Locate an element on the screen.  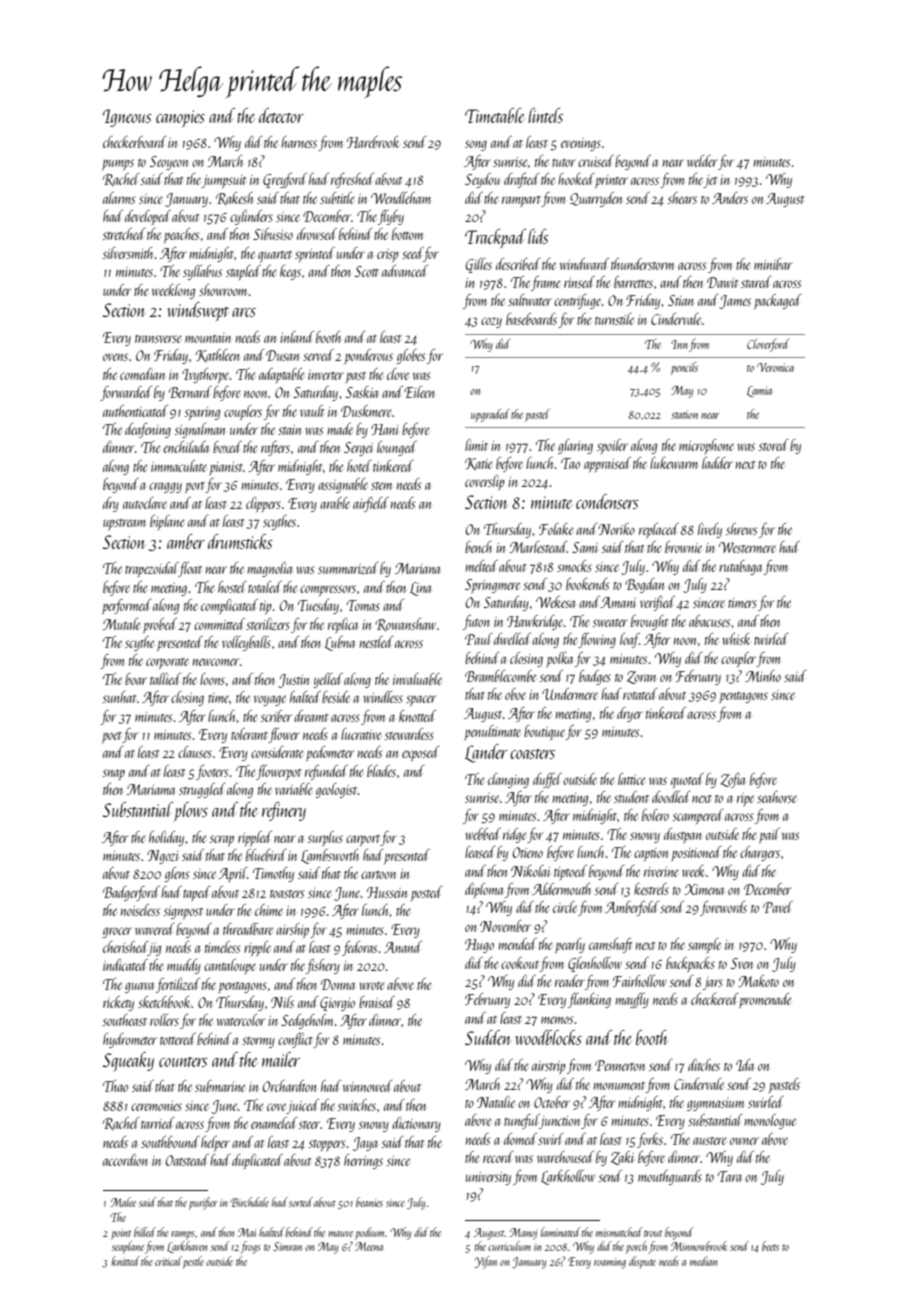
welder is located at coordinates (702, 161).
